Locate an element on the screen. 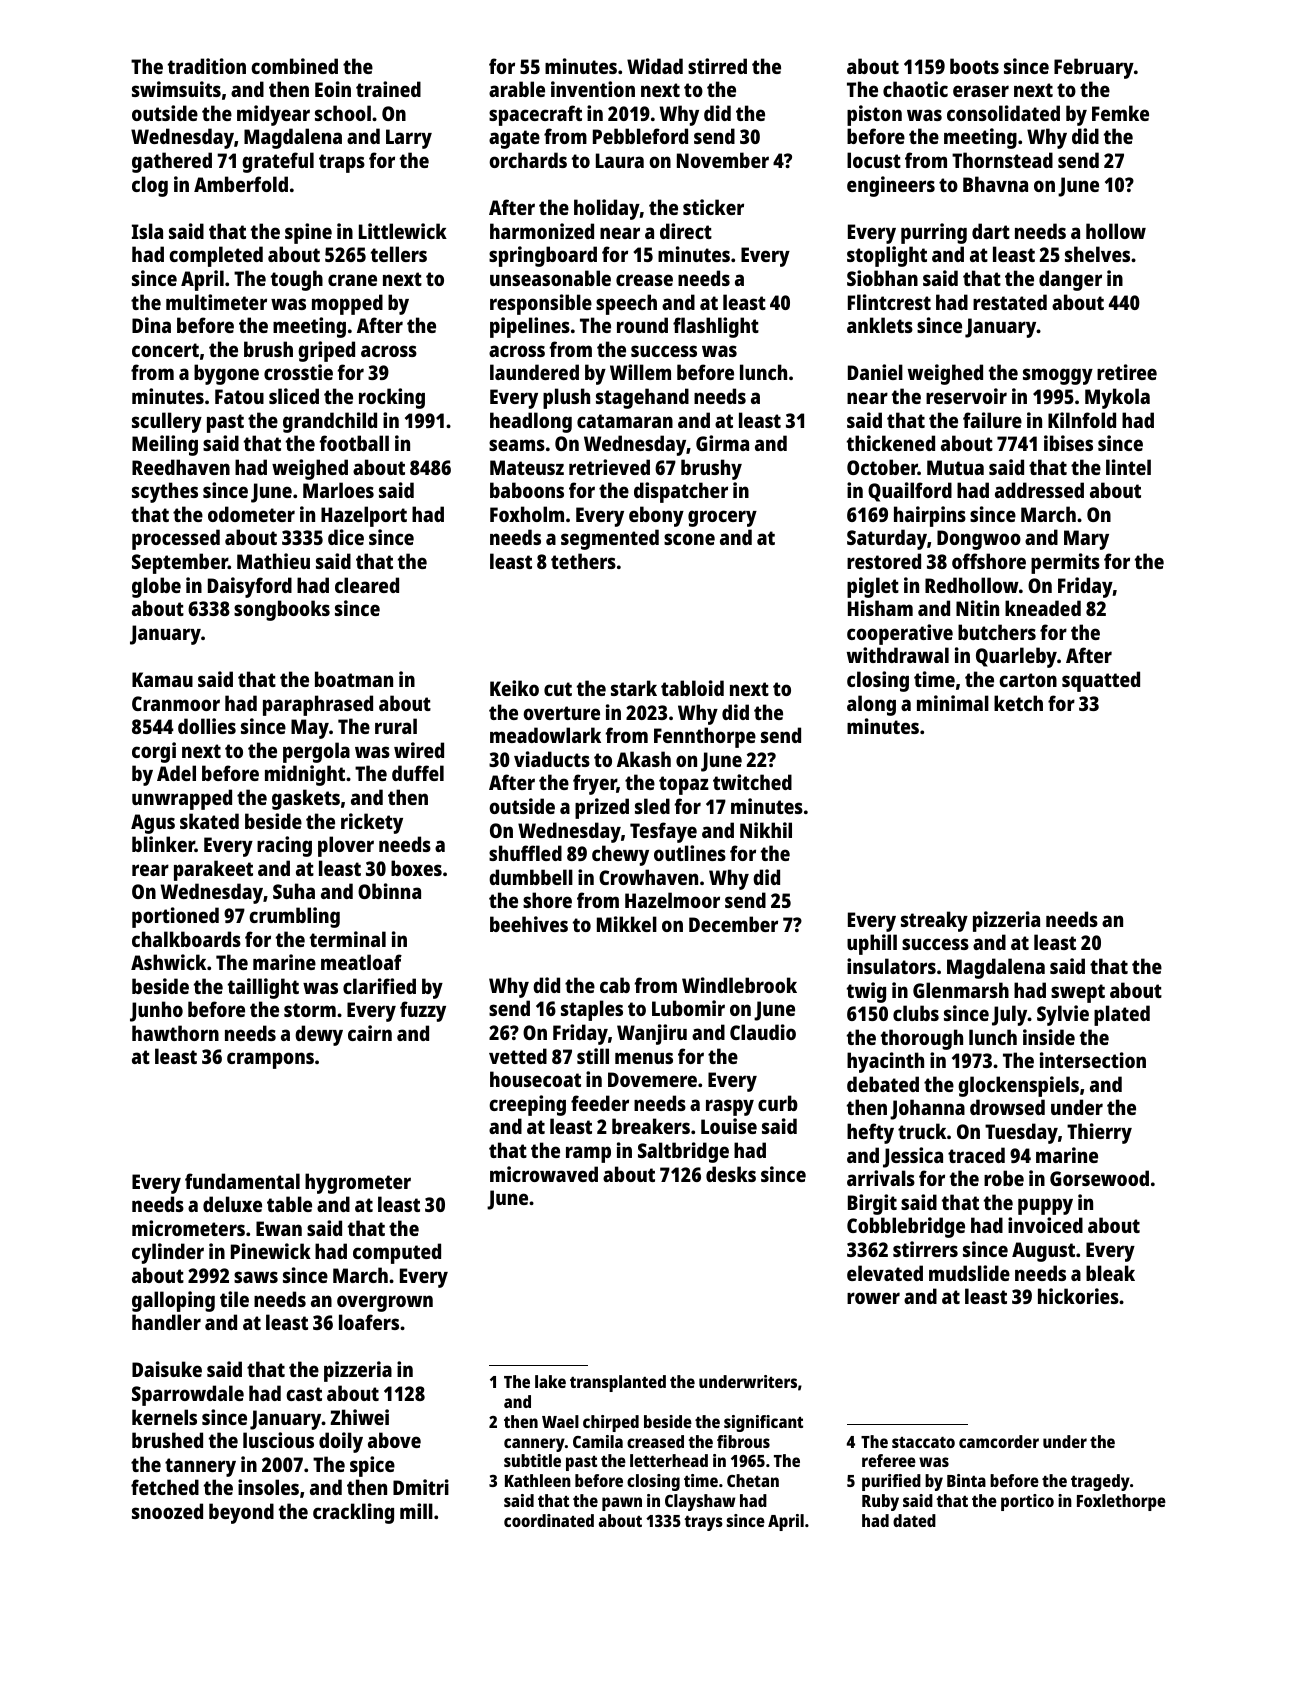  ketch is located at coordinates (1018, 703).
